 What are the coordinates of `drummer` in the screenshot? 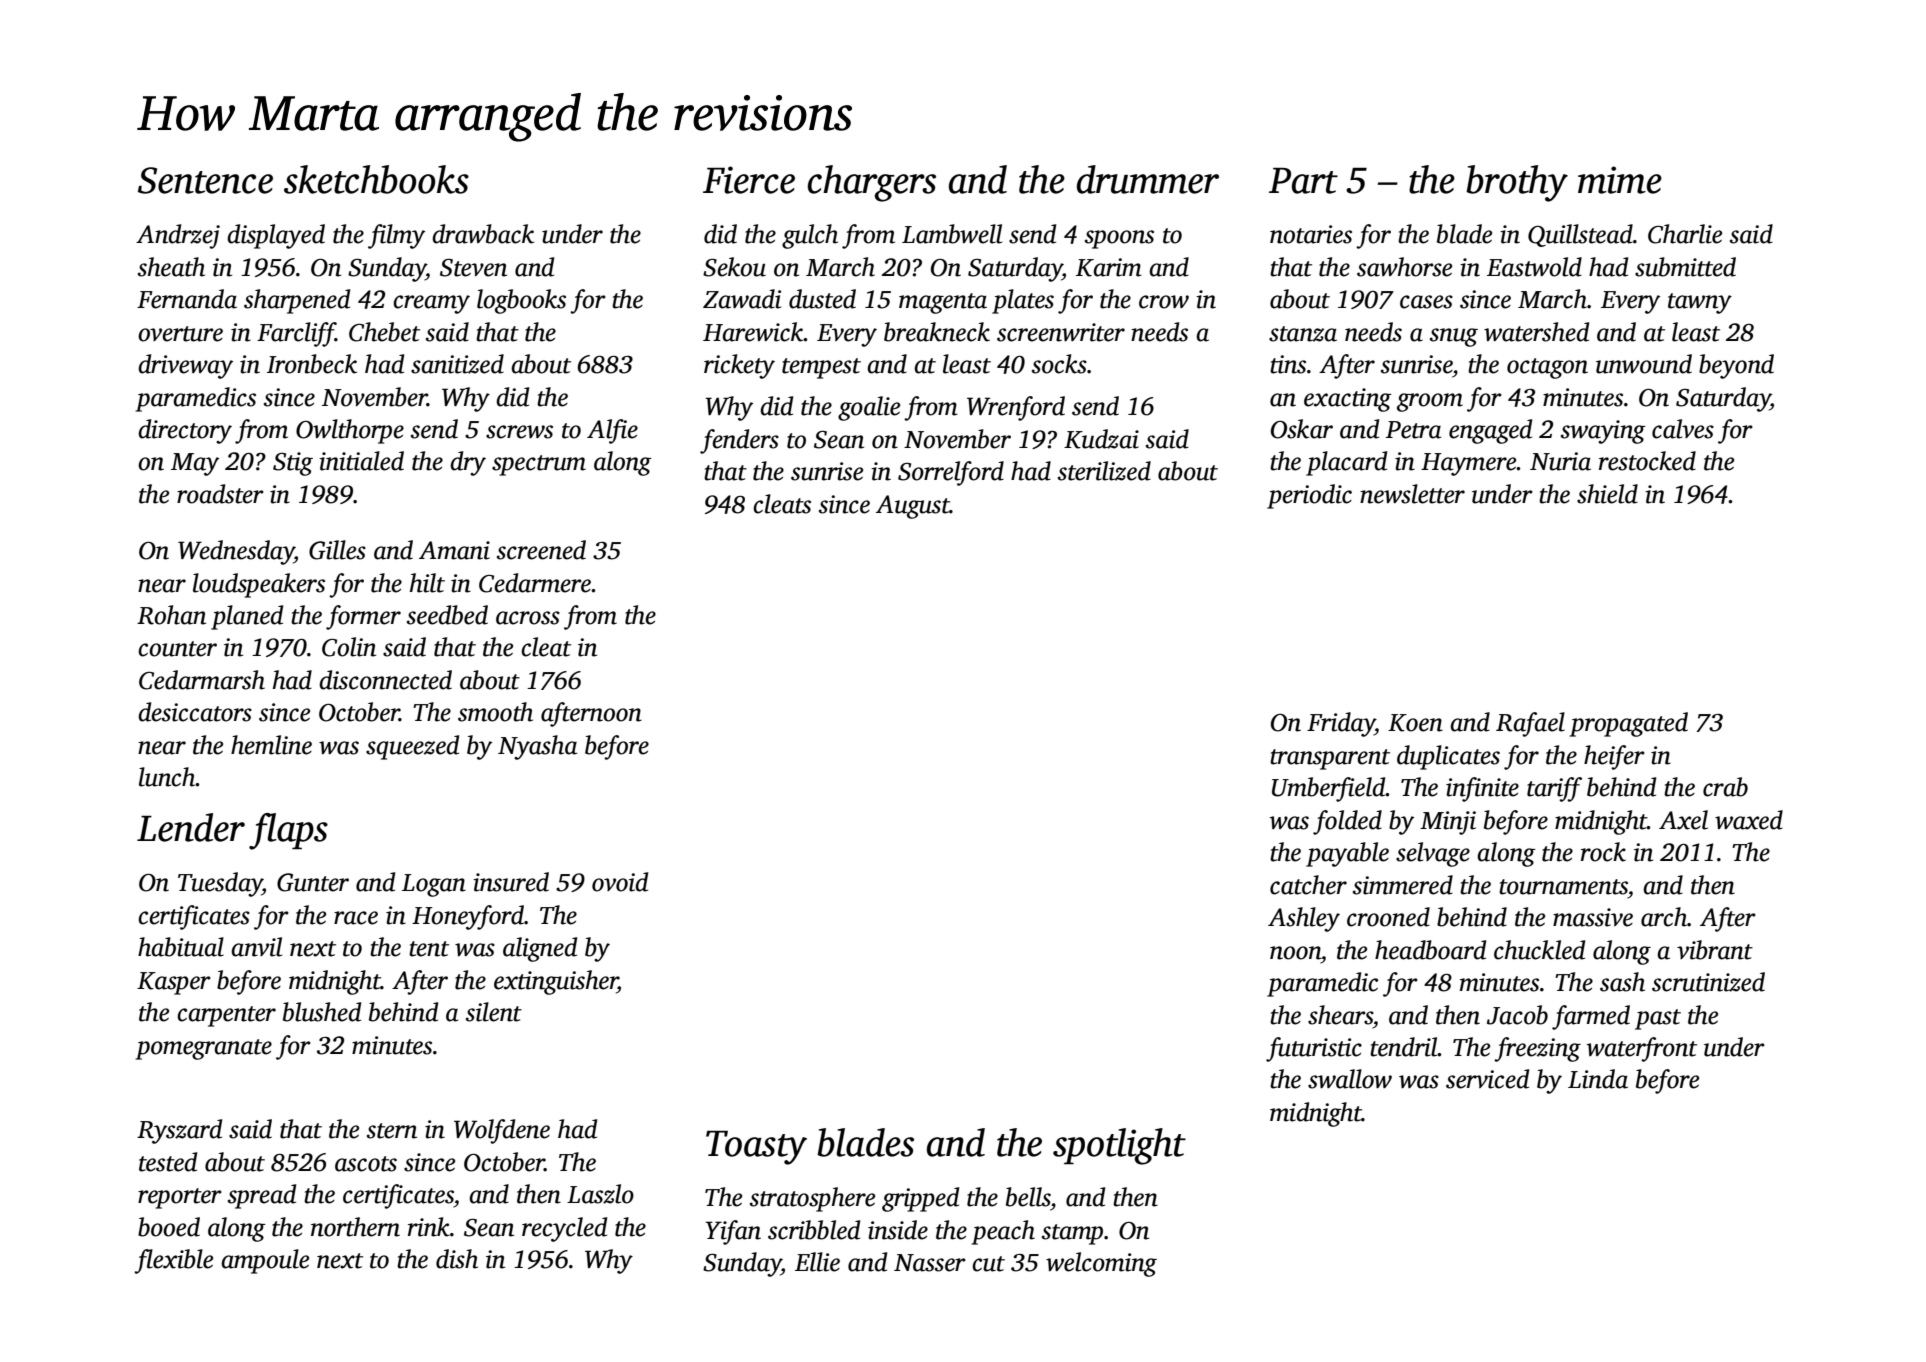 It's located at (1148, 179).
